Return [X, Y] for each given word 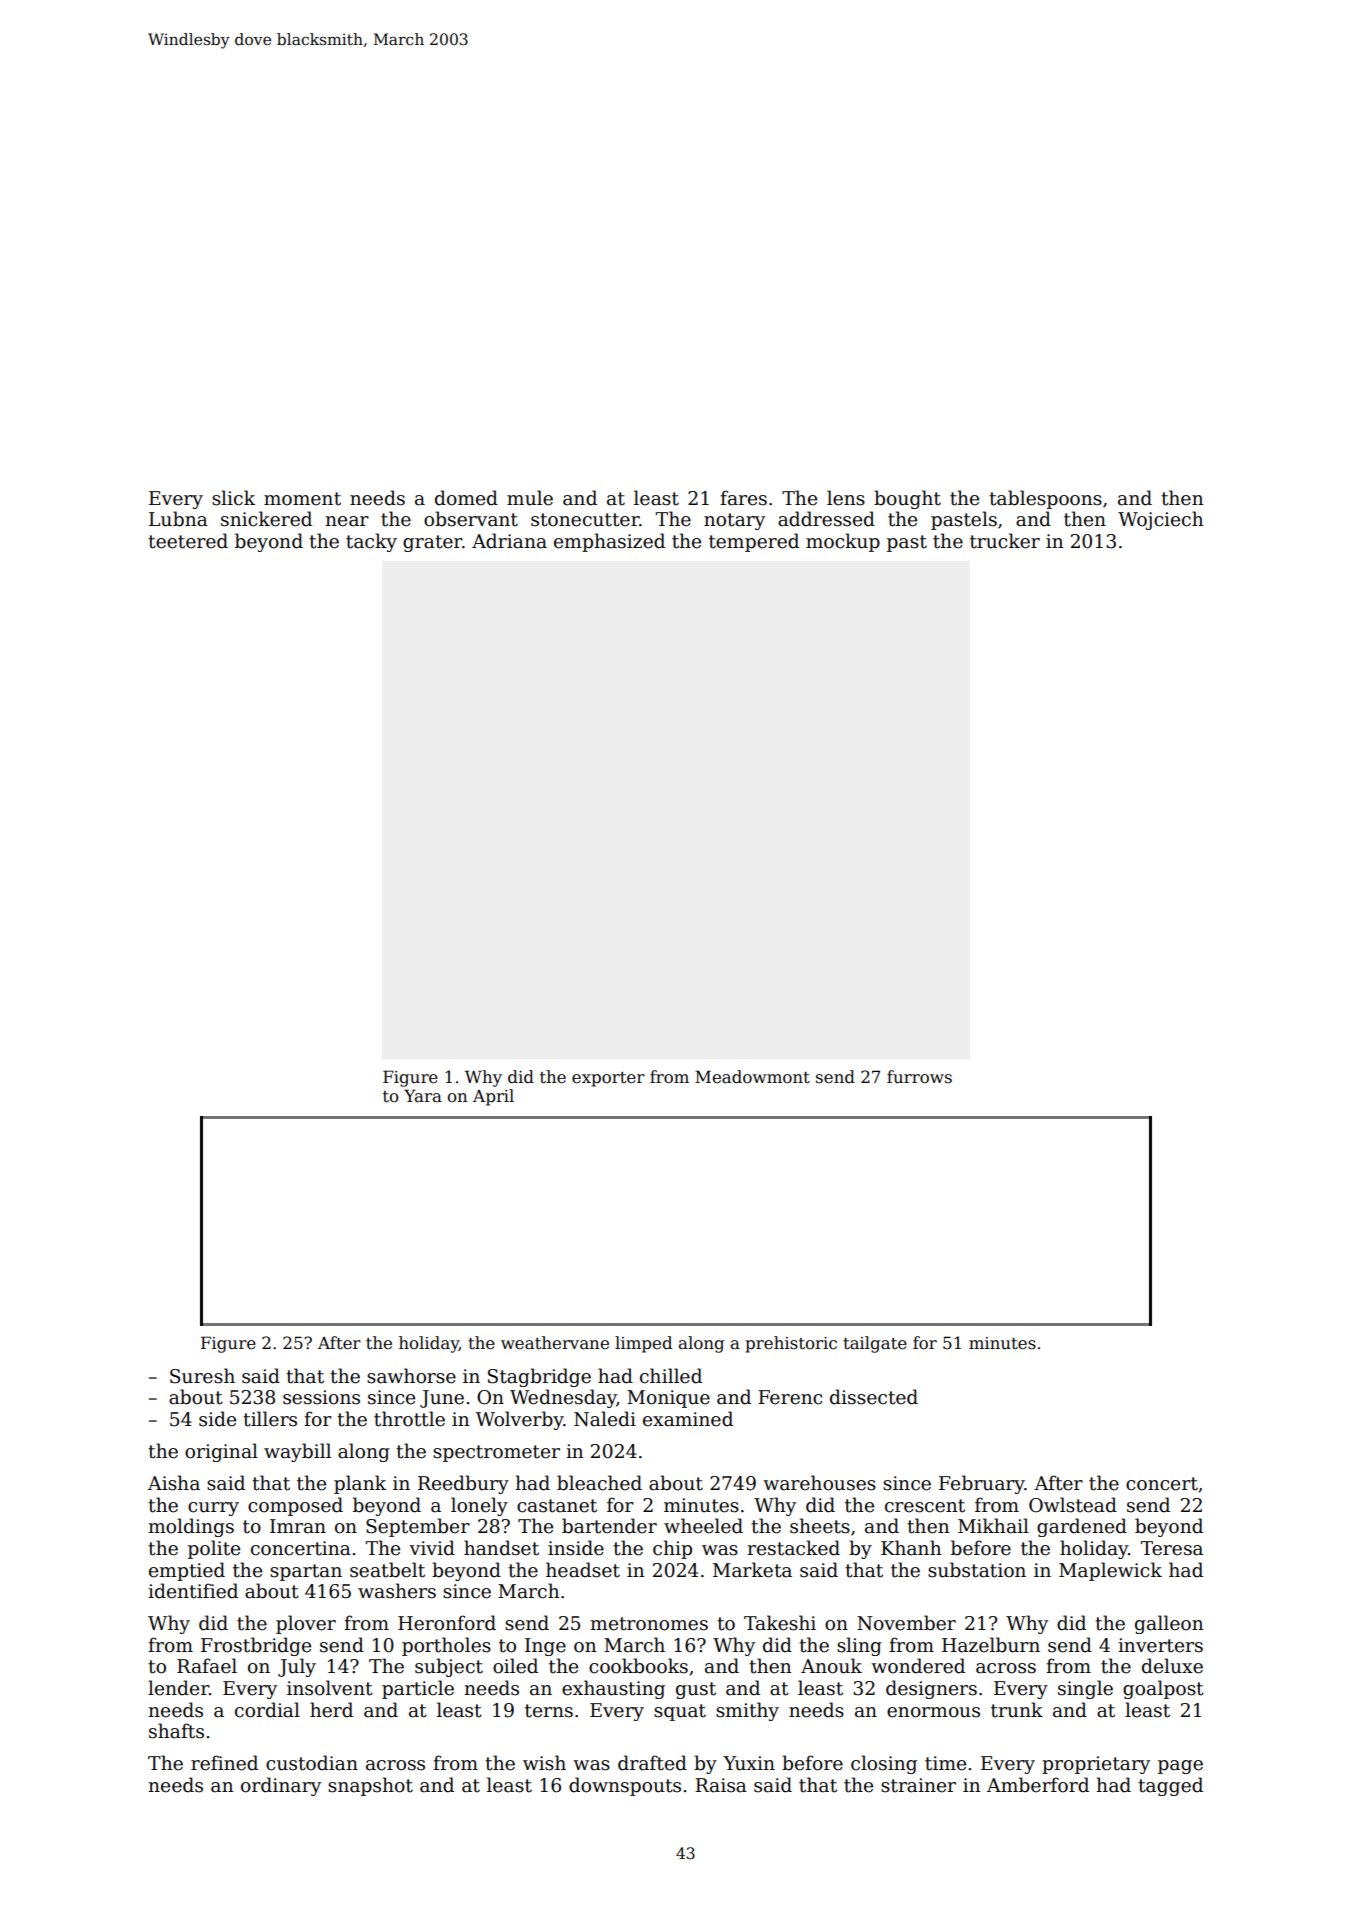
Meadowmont [752, 1077]
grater [432, 543]
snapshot [370, 1786]
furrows [919, 1077]
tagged [1170, 1786]
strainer [918, 1785]
